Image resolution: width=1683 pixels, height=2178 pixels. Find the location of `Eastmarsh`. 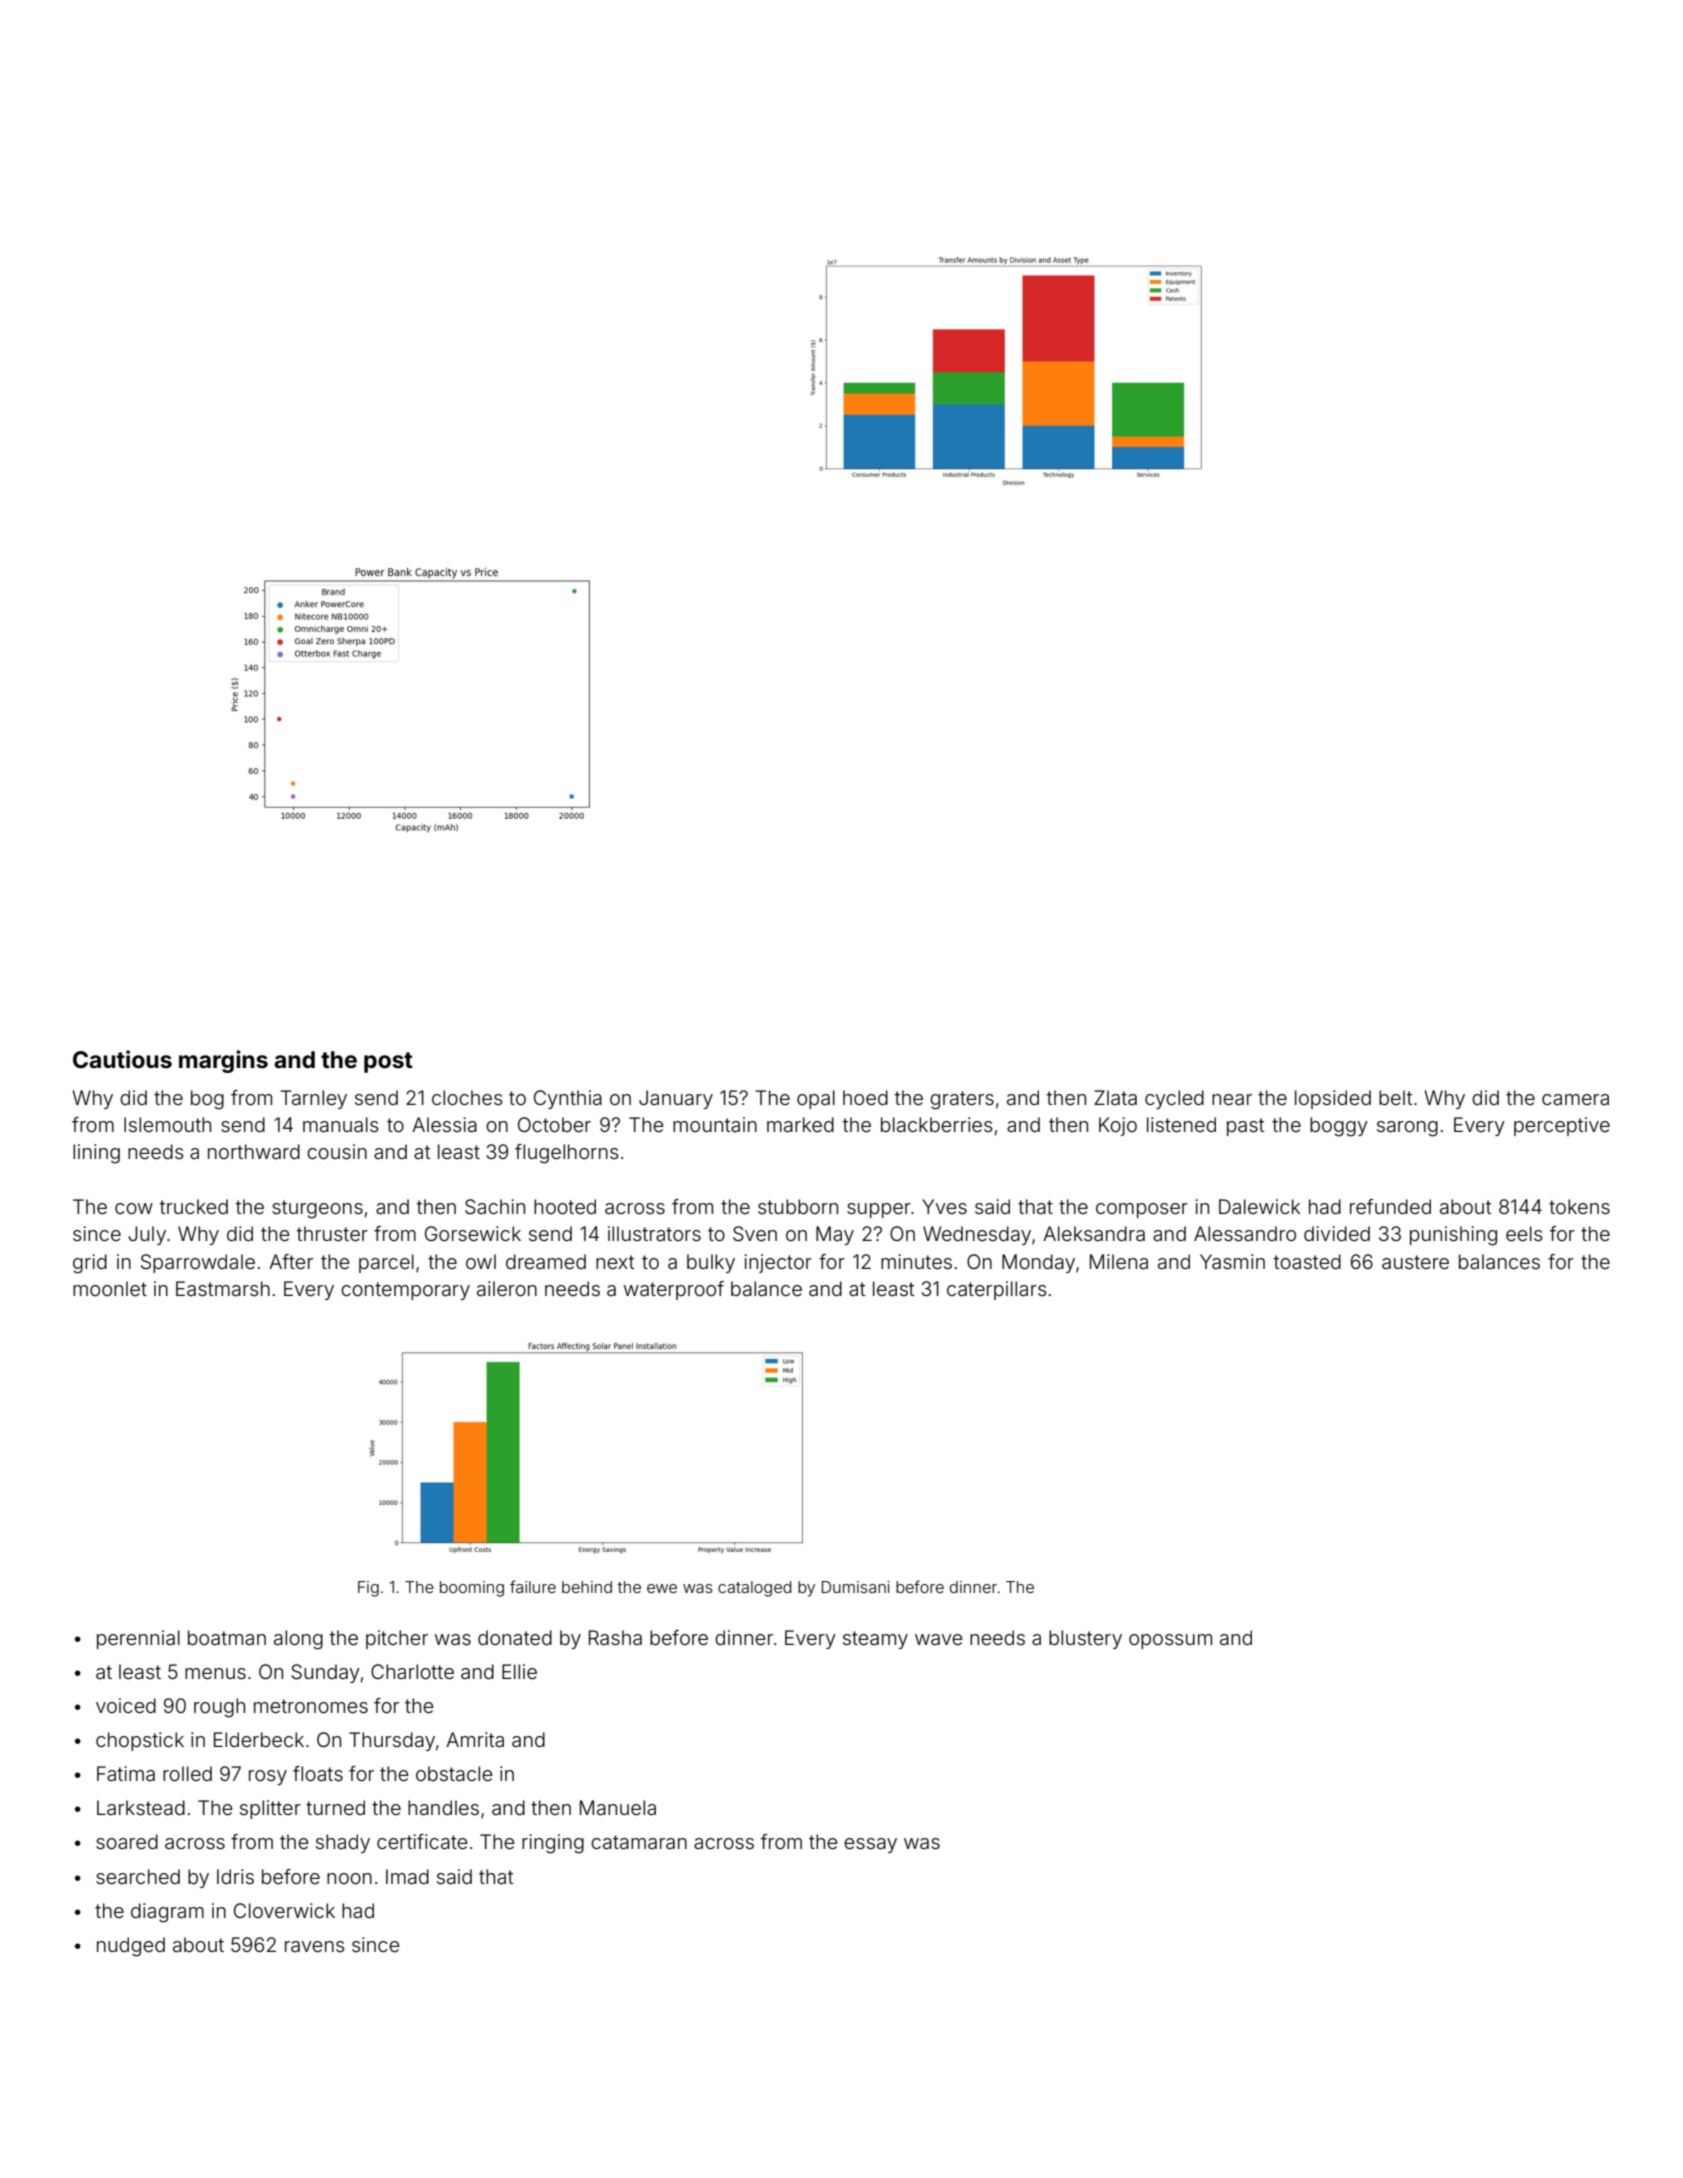

Eastmarsh is located at coordinates (223, 1288).
